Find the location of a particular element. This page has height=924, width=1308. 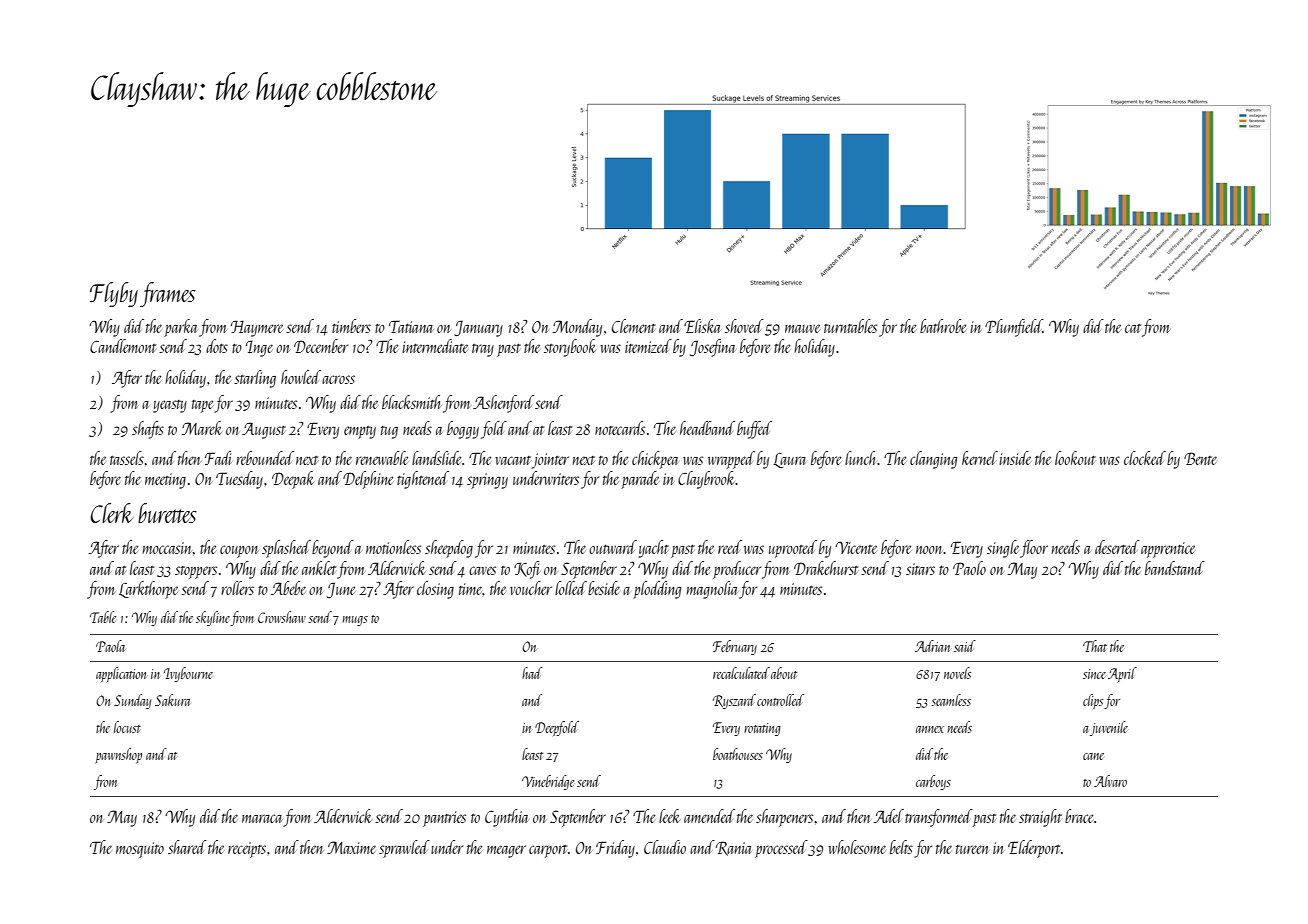

Crowshaw is located at coordinates (282, 617).
